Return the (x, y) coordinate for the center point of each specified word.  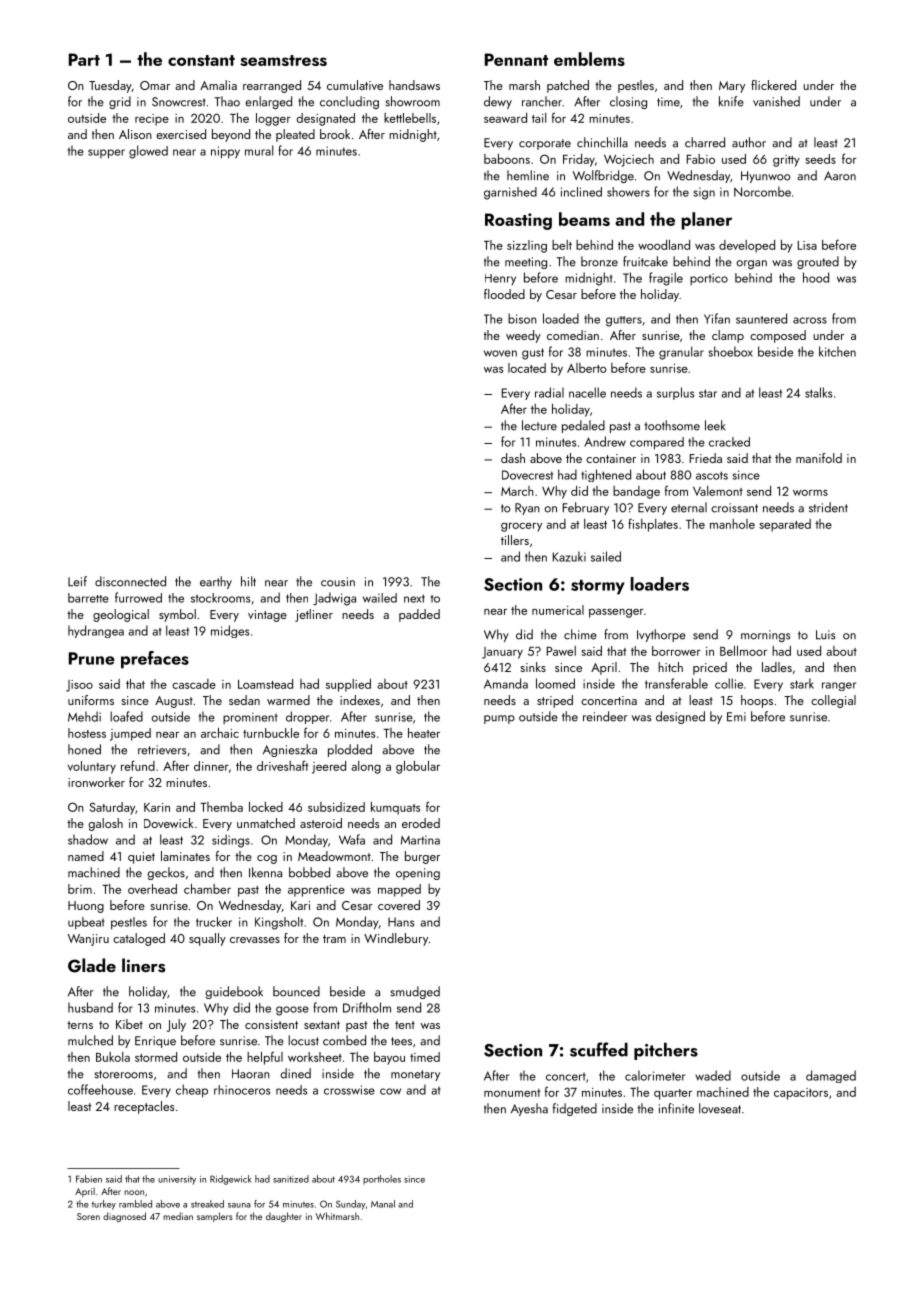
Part (84, 59)
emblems (589, 59)
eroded (421, 823)
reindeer (605, 716)
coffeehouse (100, 1089)
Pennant (516, 59)
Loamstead (265, 684)
